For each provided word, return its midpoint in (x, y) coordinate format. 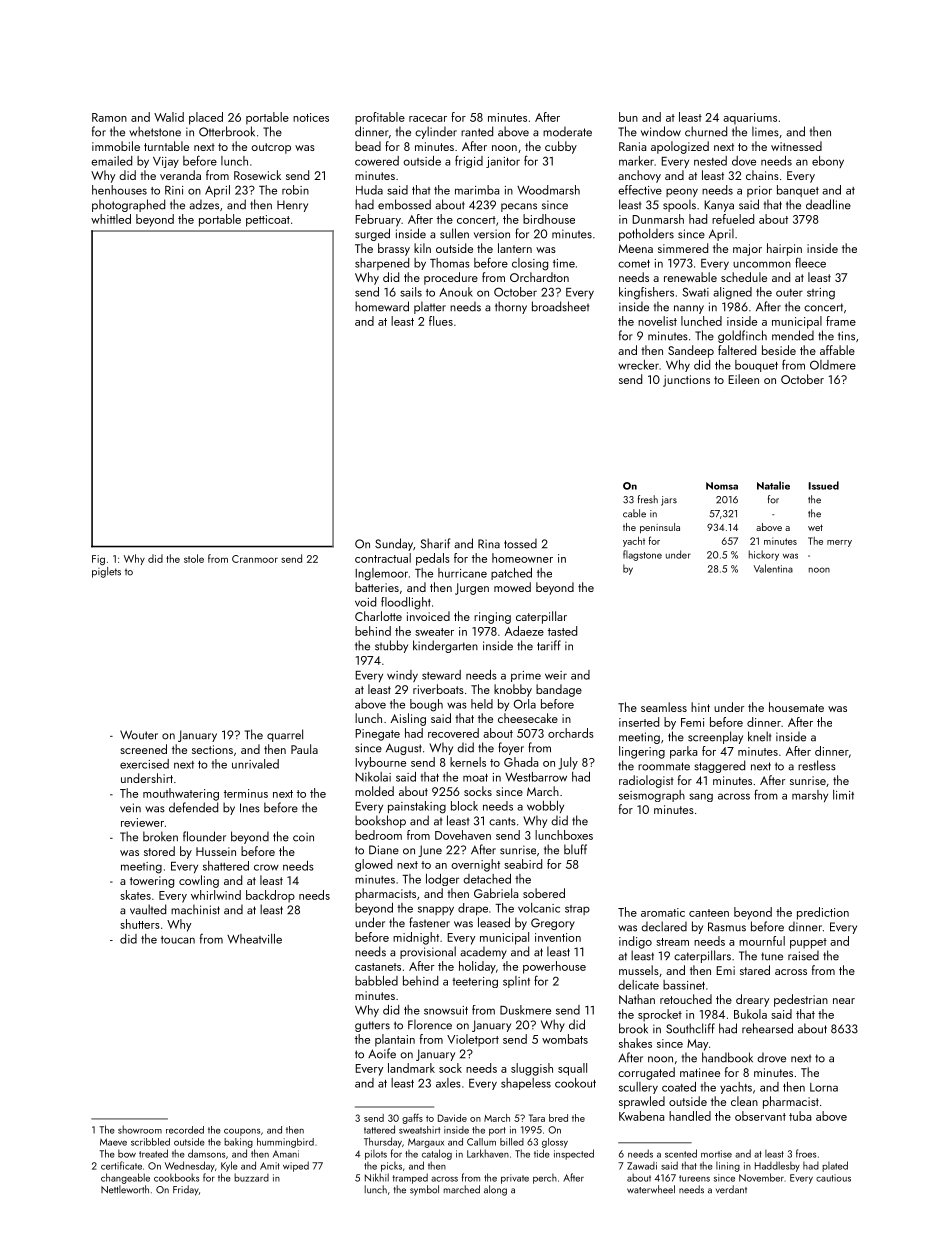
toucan (178, 940)
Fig (98, 560)
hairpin (784, 249)
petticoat (268, 221)
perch (545, 1179)
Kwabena (641, 1116)
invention (558, 937)
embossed (404, 204)
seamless (664, 707)
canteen (709, 913)
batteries (377, 587)
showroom (140, 1129)
